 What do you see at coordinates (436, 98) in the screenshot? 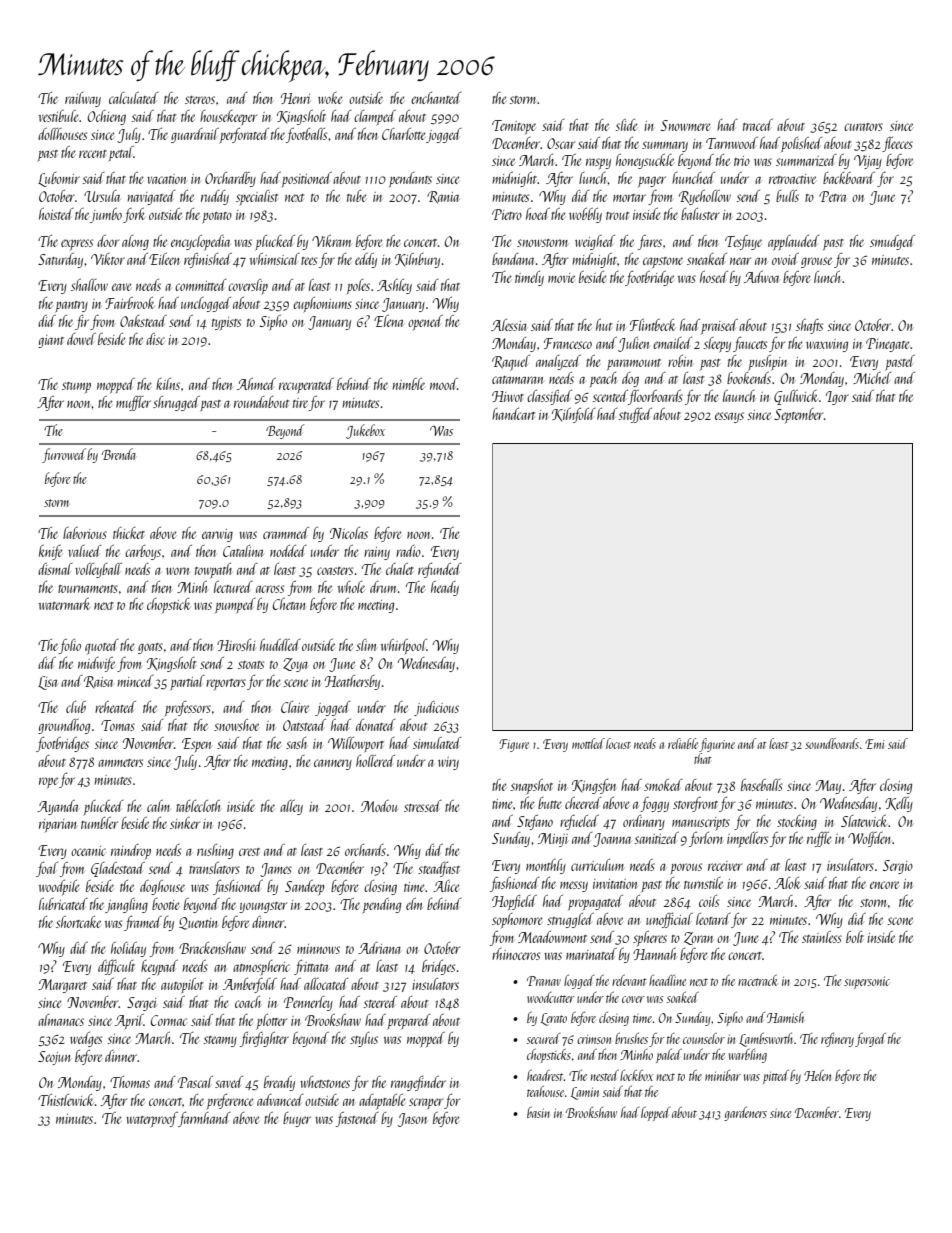
I see `enchanted` at bounding box center [436, 98].
